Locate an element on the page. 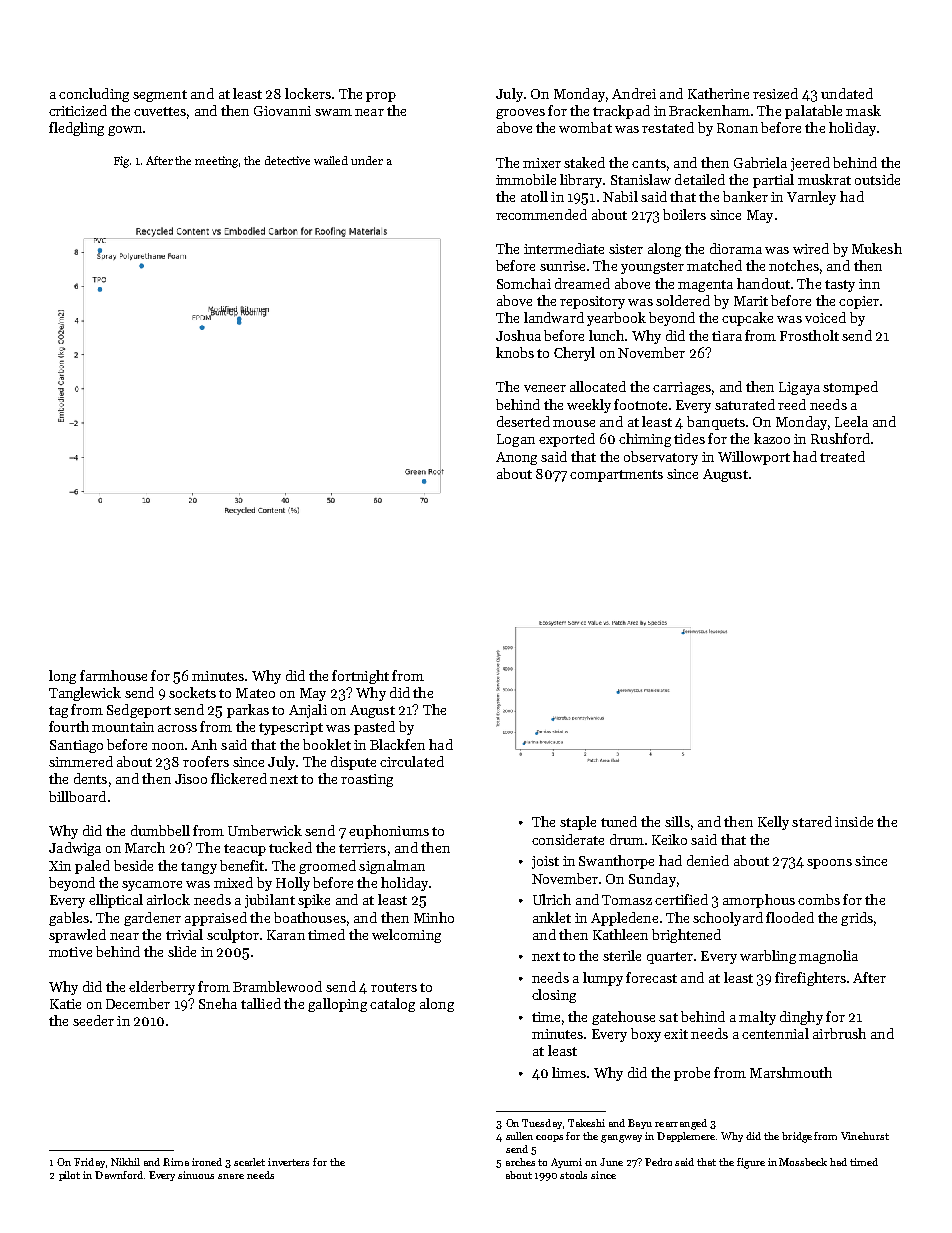 The image size is (952, 1233). meeting is located at coordinates (216, 162).
